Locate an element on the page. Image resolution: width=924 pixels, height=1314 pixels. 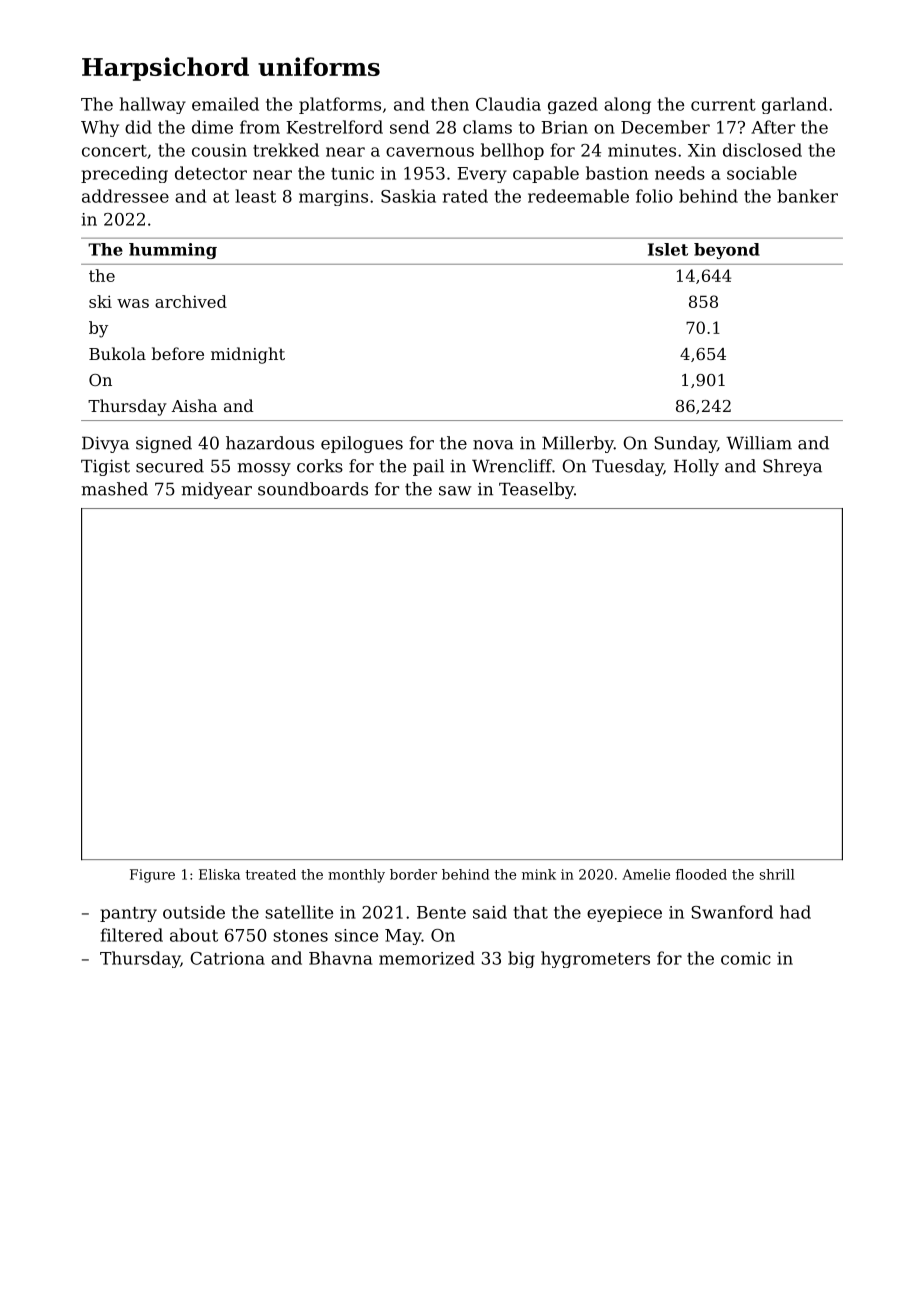
was is located at coordinates (133, 303).
